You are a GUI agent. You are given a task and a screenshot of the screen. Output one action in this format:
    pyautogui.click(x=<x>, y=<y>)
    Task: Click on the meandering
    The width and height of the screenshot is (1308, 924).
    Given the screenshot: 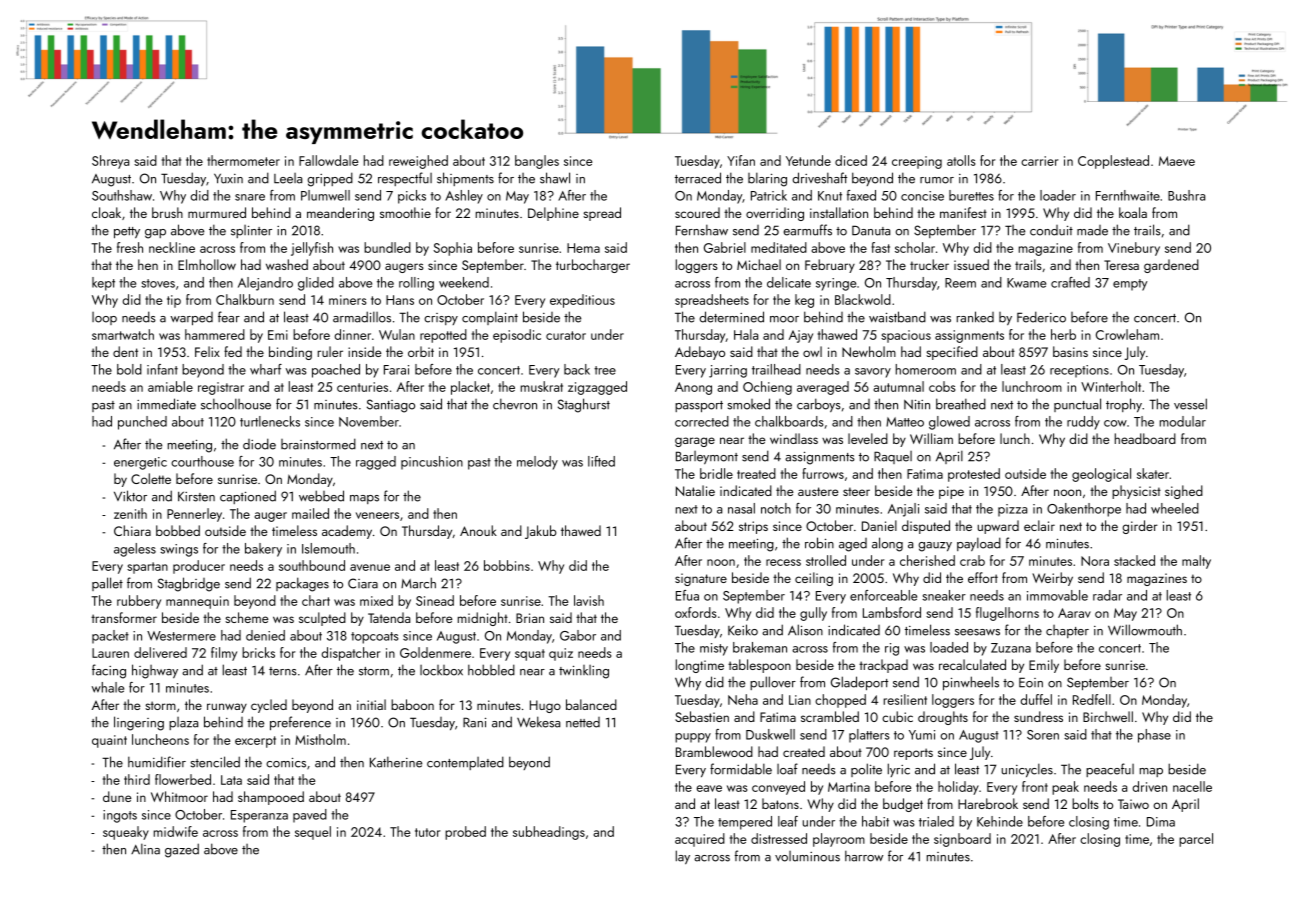 What is the action you would take?
    pyautogui.click(x=340, y=214)
